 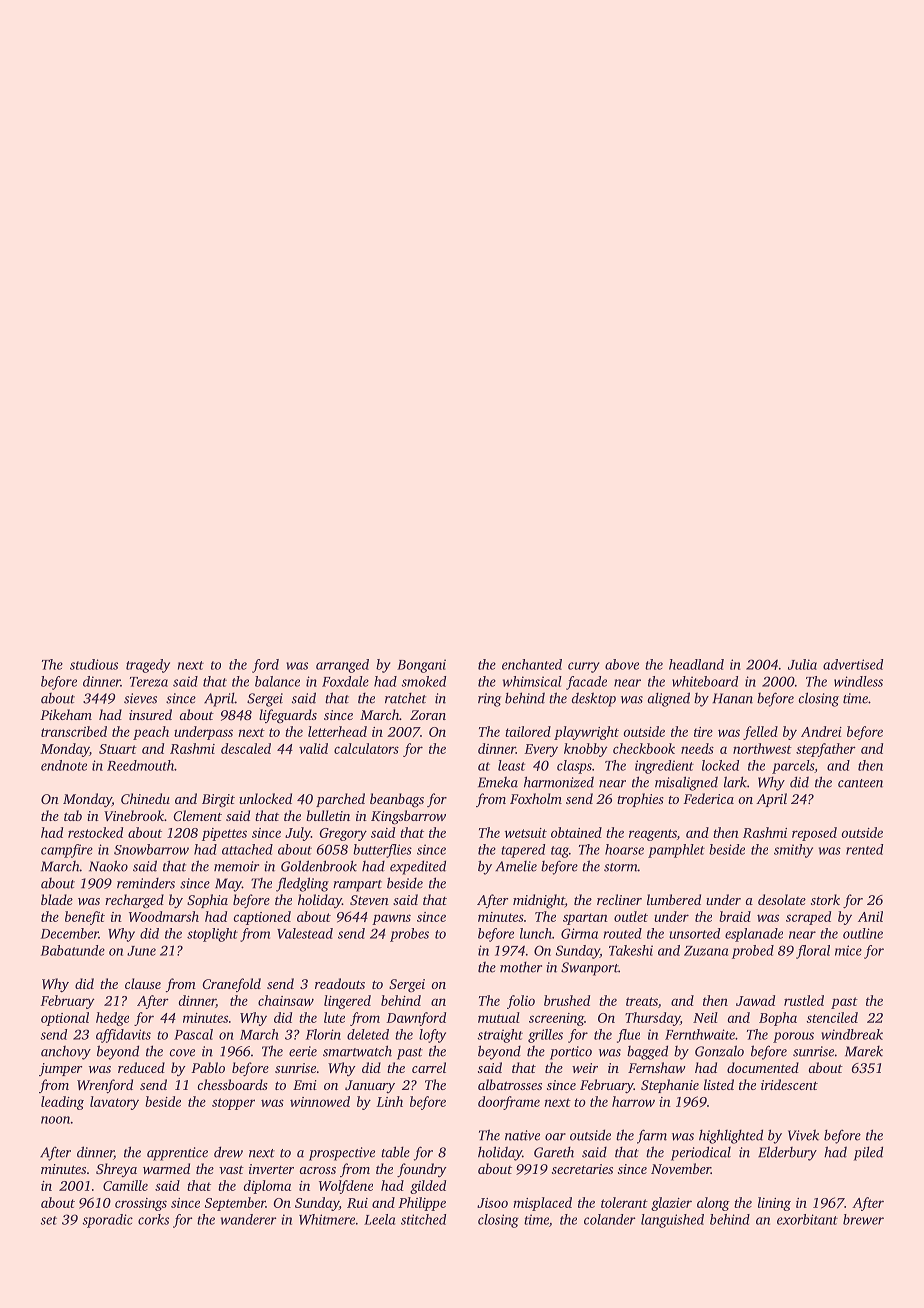 What do you see at coordinates (814, 834) in the image?
I see `reposed` at bounding box center [814, 834].
